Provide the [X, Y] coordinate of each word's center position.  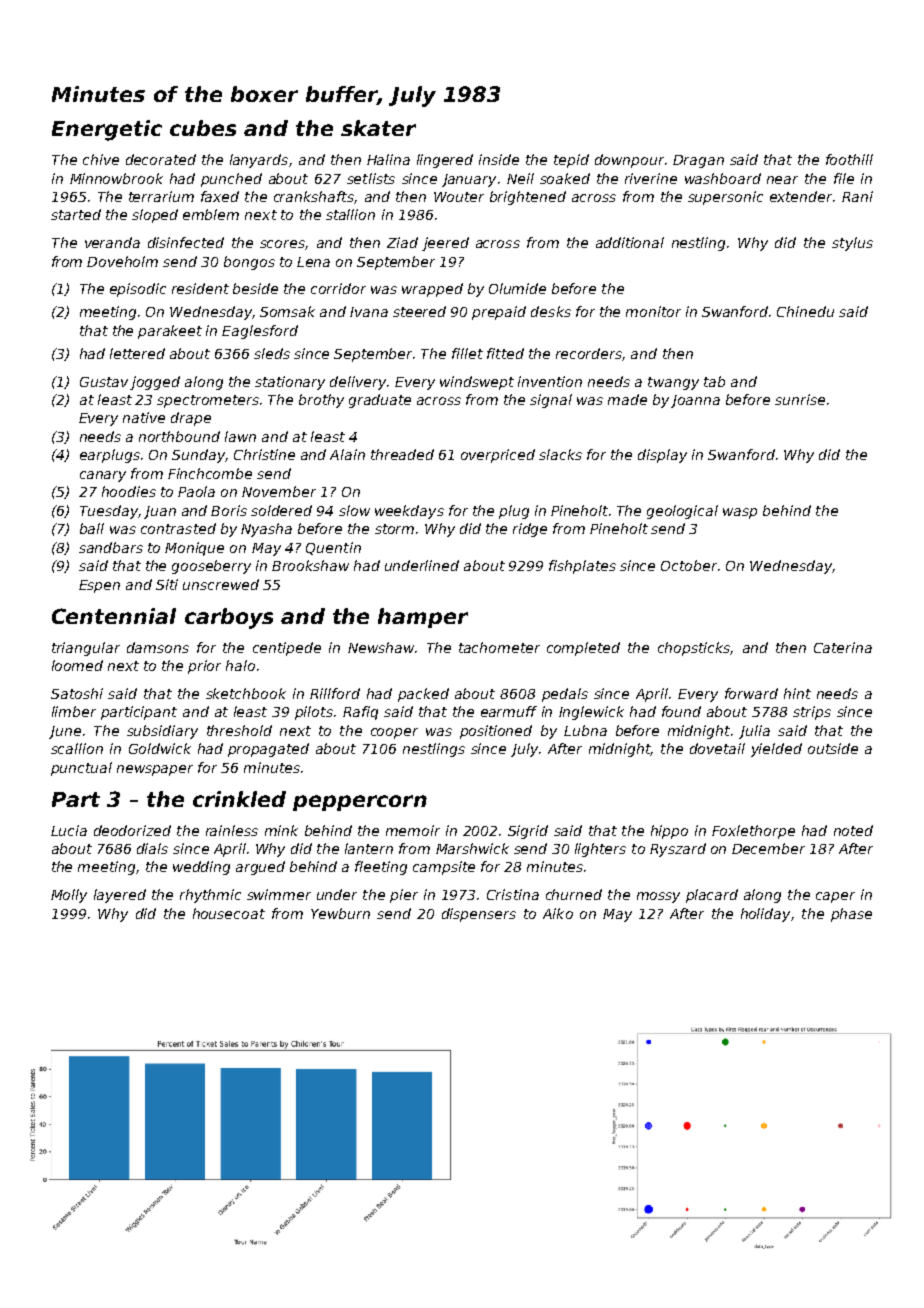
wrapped [432, 290]
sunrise [800, 399]
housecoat [229, 913]
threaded [402, 454]
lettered [137, 353]
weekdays [409, 512]
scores [282, 244]
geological [682, 512]
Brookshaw [310, 565]
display [662, 456]
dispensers [479, 915]
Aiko [558, 913]
